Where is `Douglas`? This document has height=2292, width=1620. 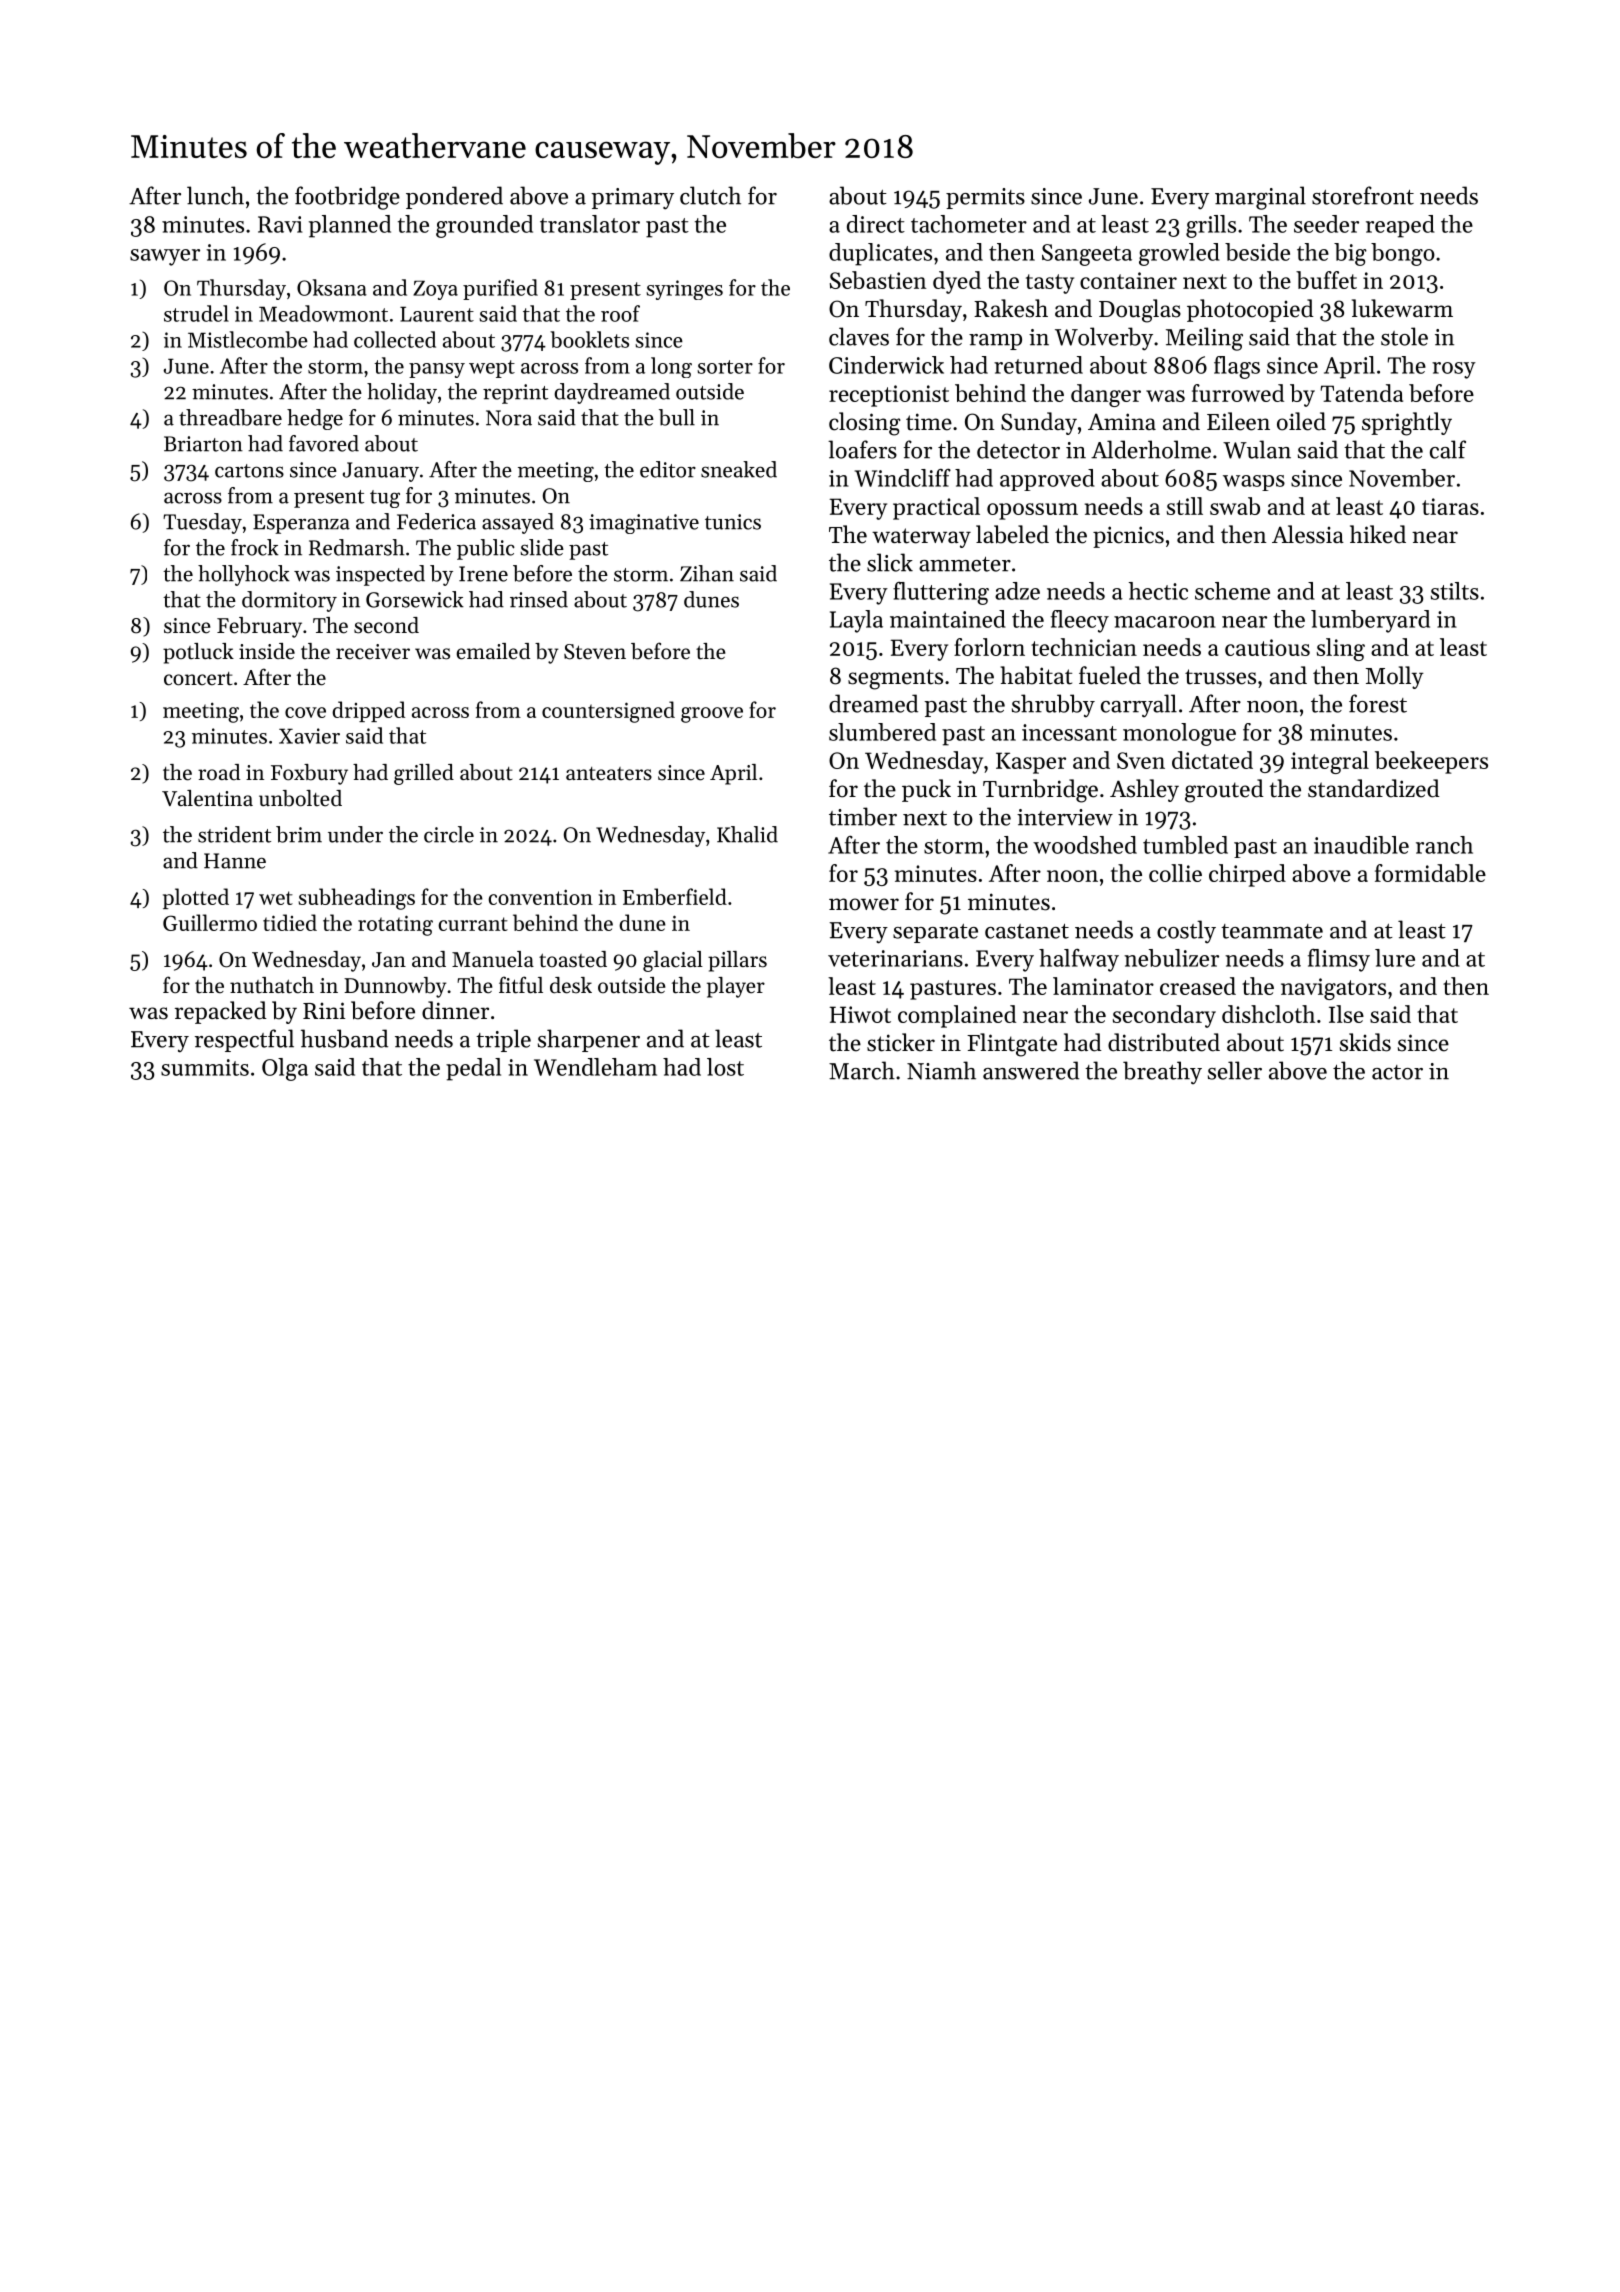
Douglas is located at coordinates (1140, 311).
